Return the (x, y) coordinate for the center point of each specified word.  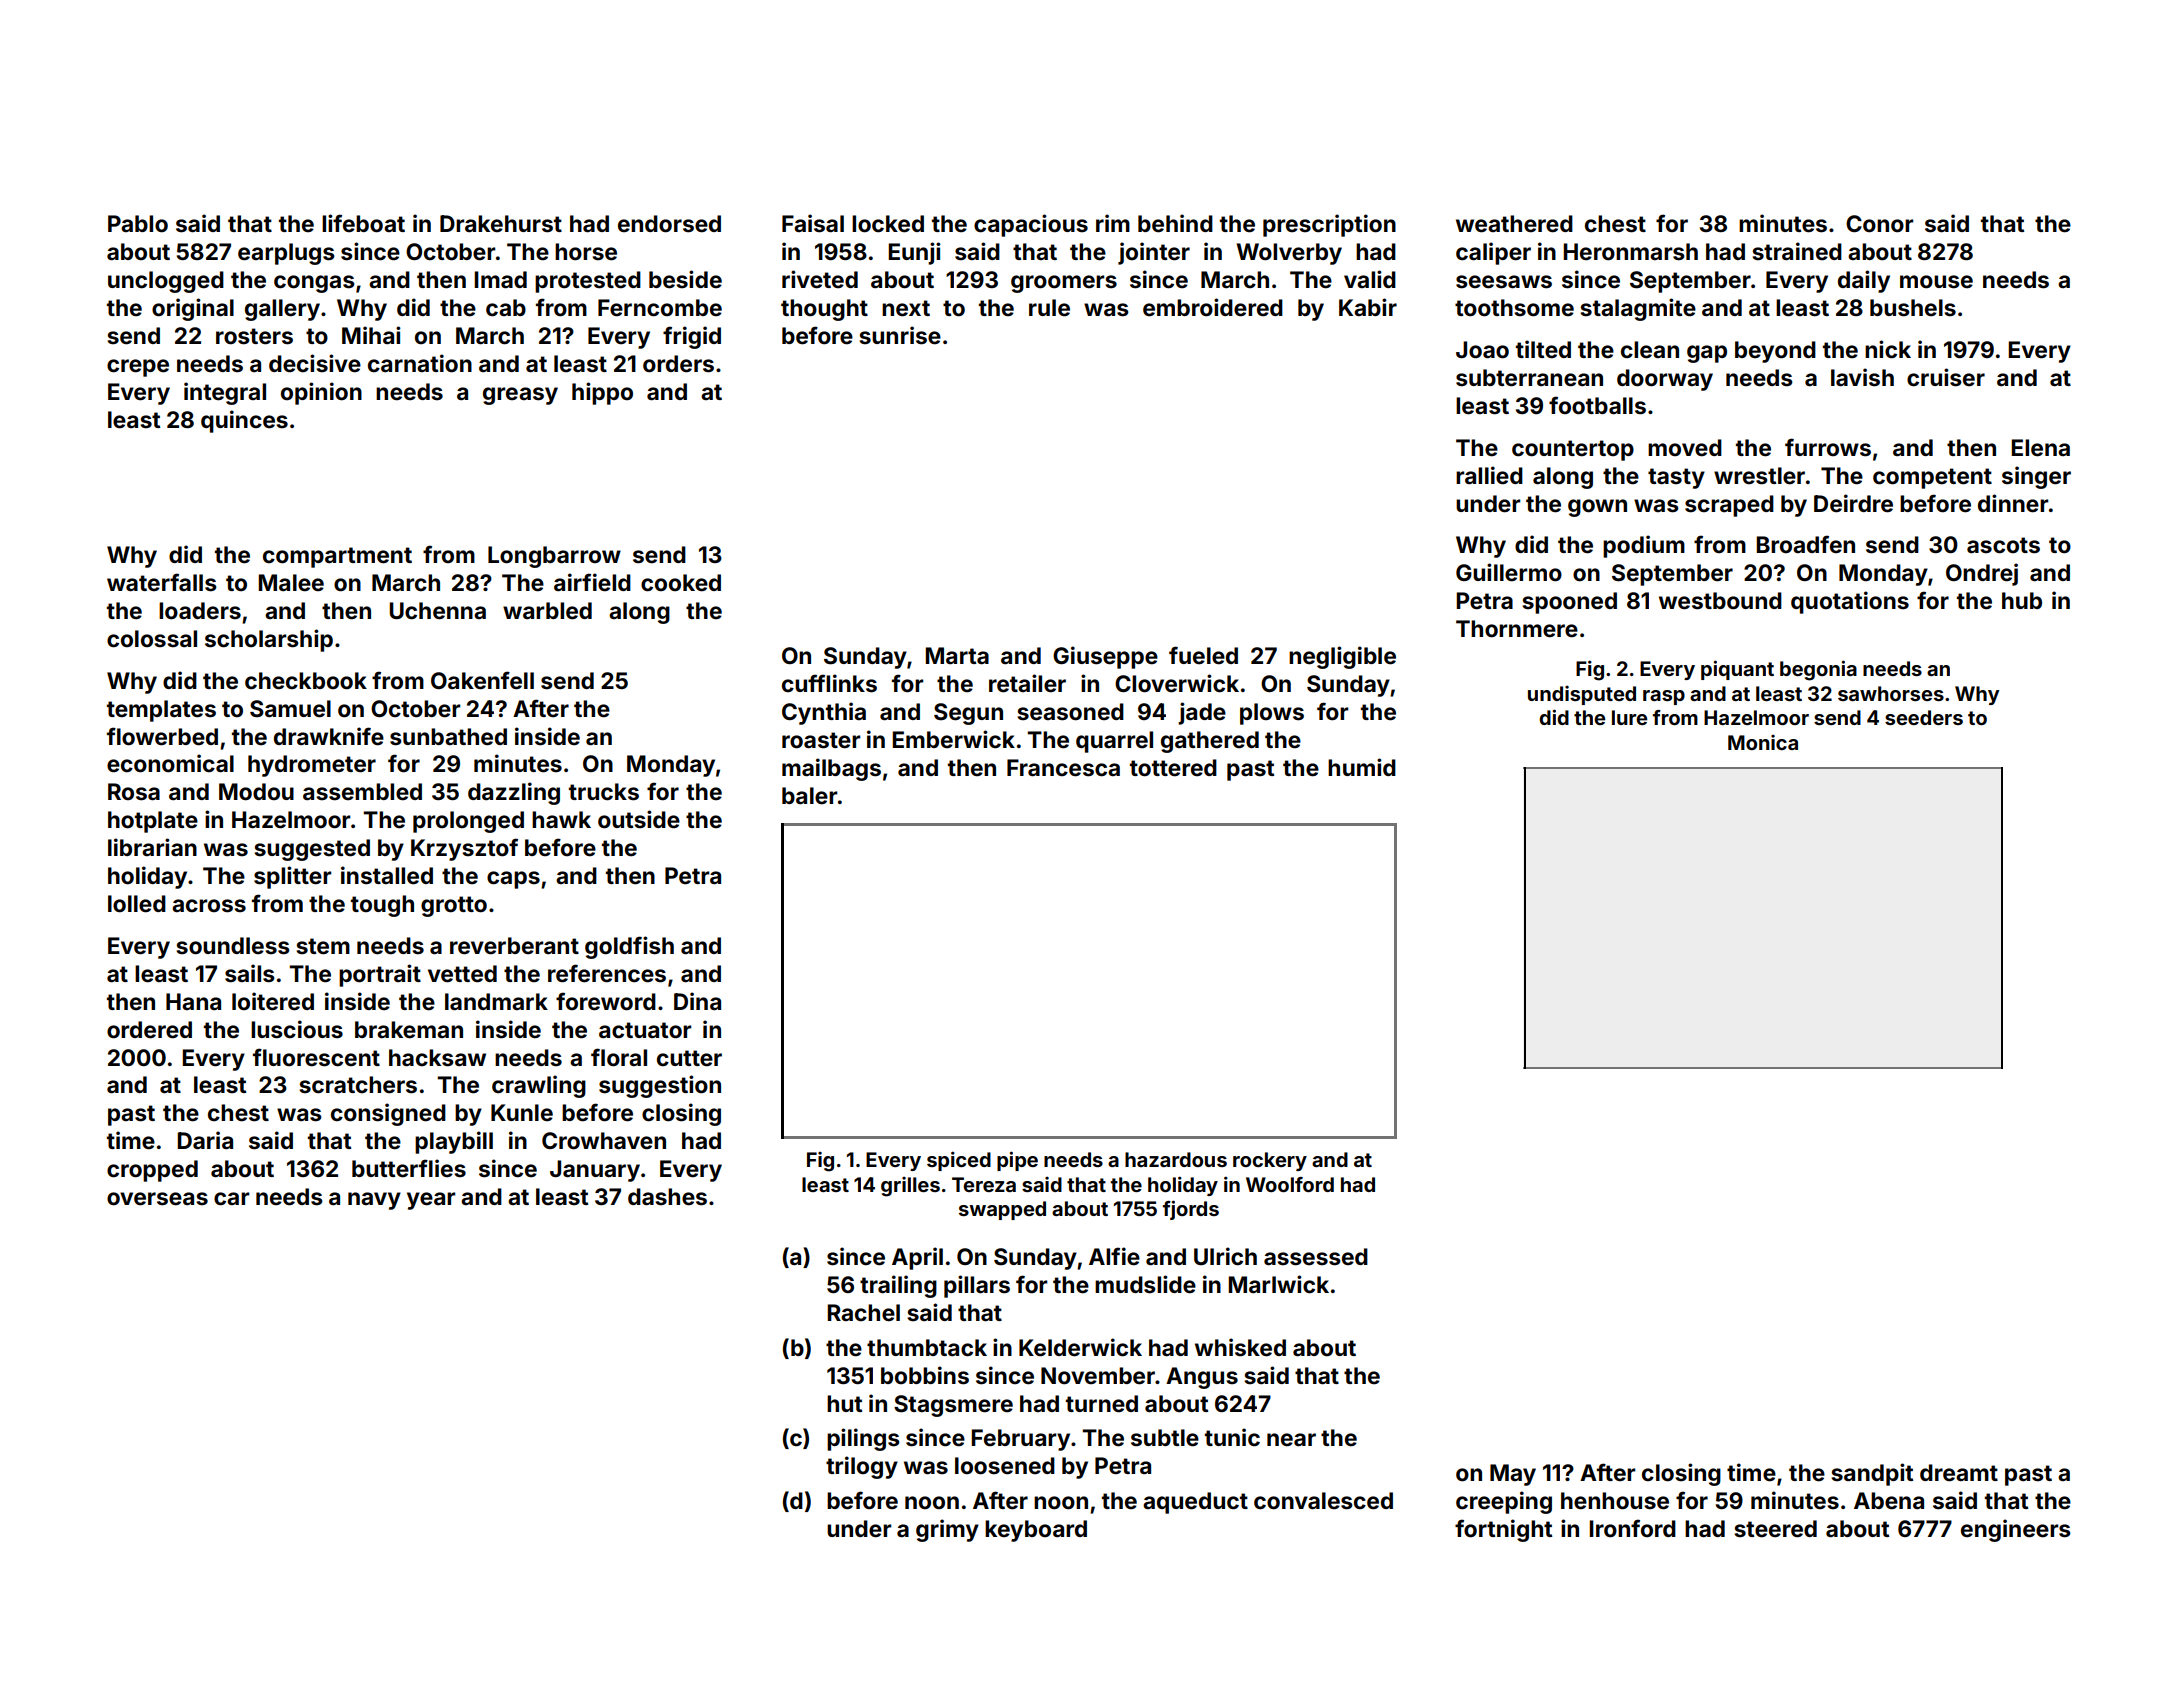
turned (1102, 1404)
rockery (1270, 1161)
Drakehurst (501, 224)
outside (639, 819)
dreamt (1959, 1473)
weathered (1514, 224)
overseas (157, 1199)
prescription (1329, 225)
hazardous (1176, 1159)
